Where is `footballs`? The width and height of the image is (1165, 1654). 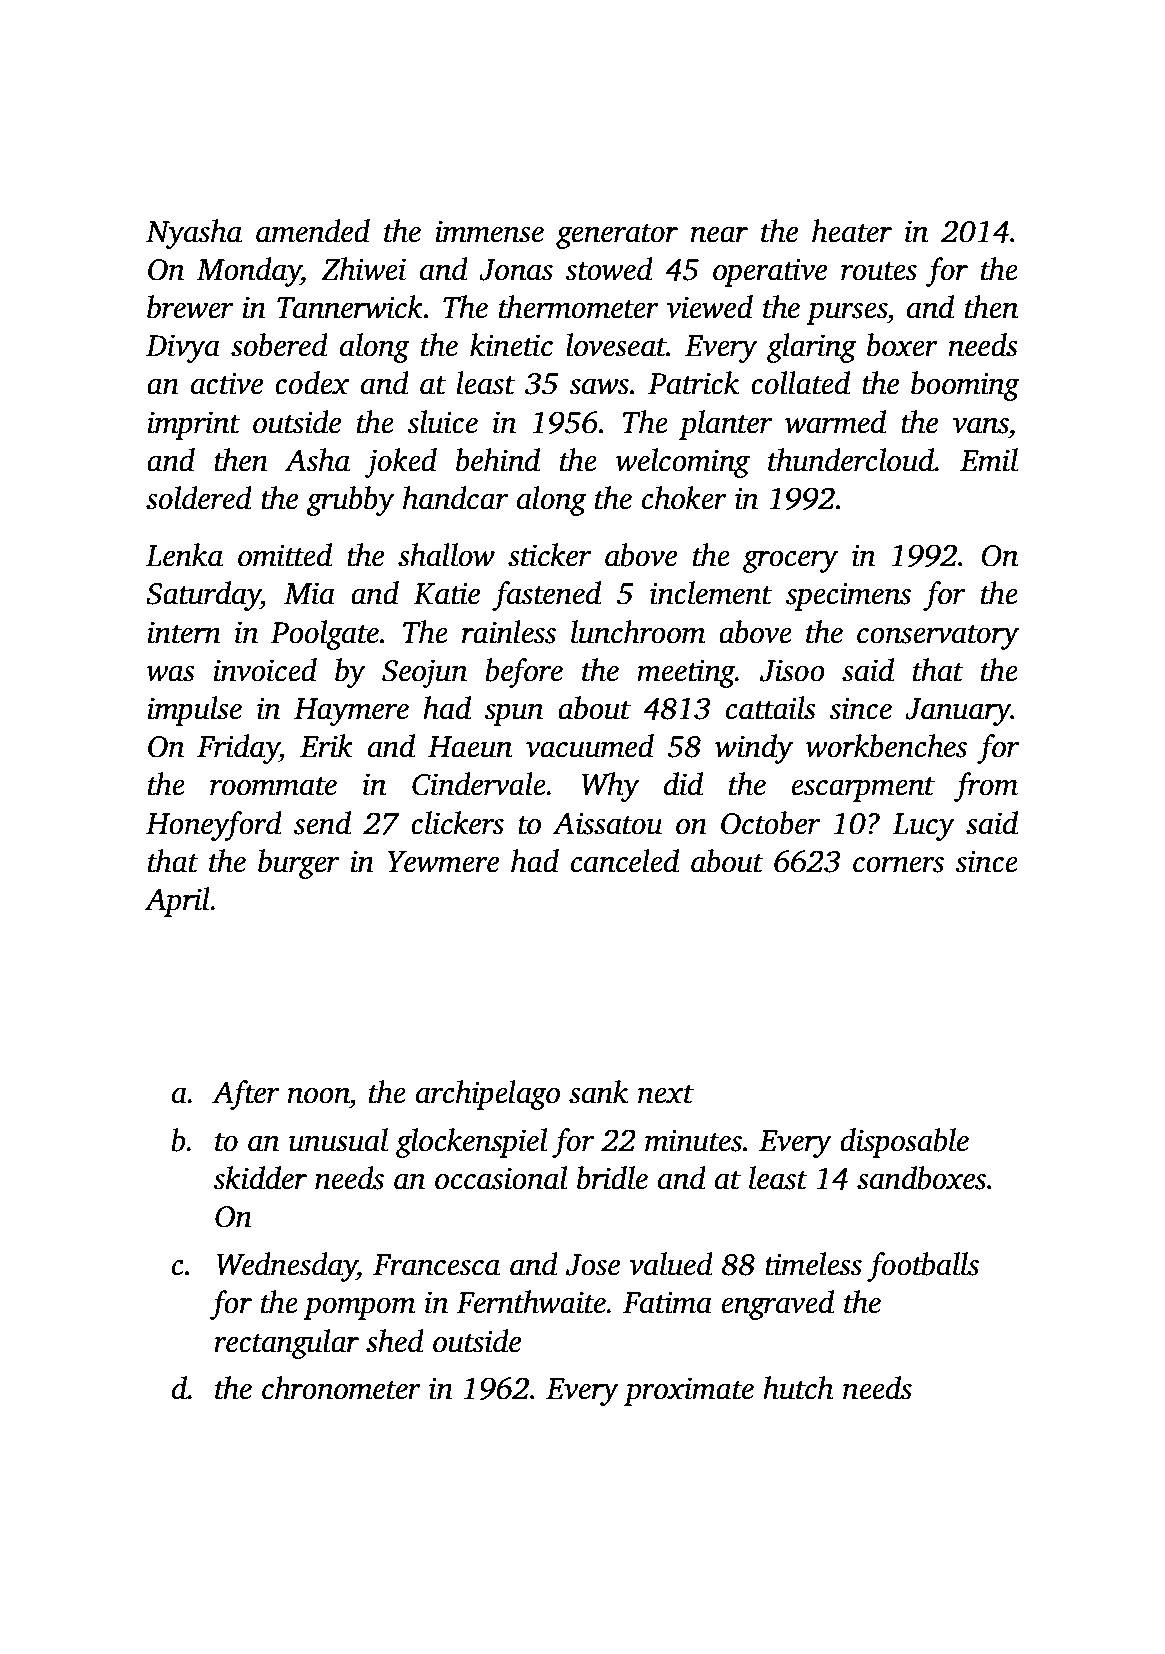
footballs is located at coordinates (923, 1267).
